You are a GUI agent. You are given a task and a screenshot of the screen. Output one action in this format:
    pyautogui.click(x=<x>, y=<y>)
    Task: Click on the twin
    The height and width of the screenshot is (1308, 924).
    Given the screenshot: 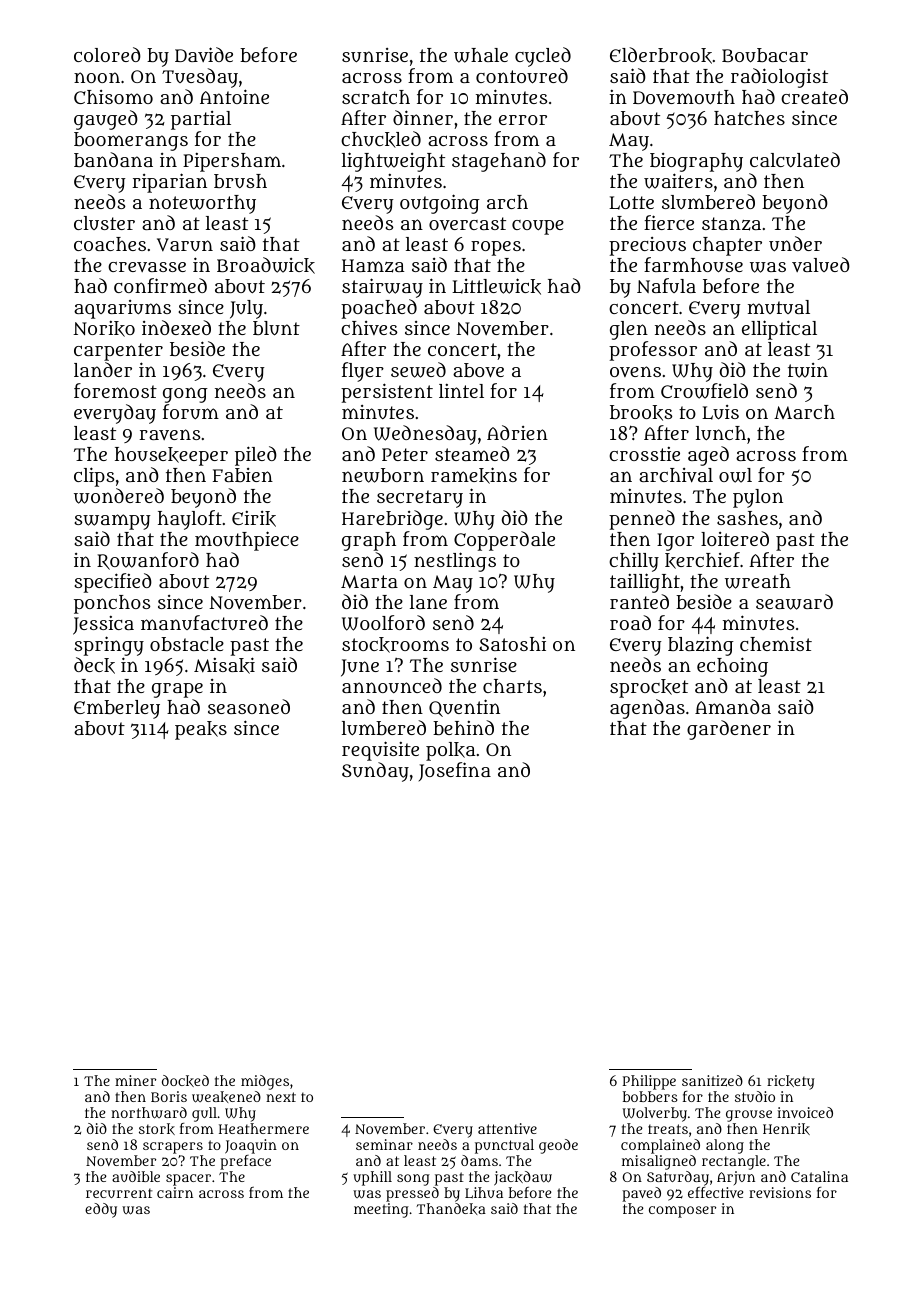 What is the action you would take?
    pyautogui.click(x=808, y=370)
